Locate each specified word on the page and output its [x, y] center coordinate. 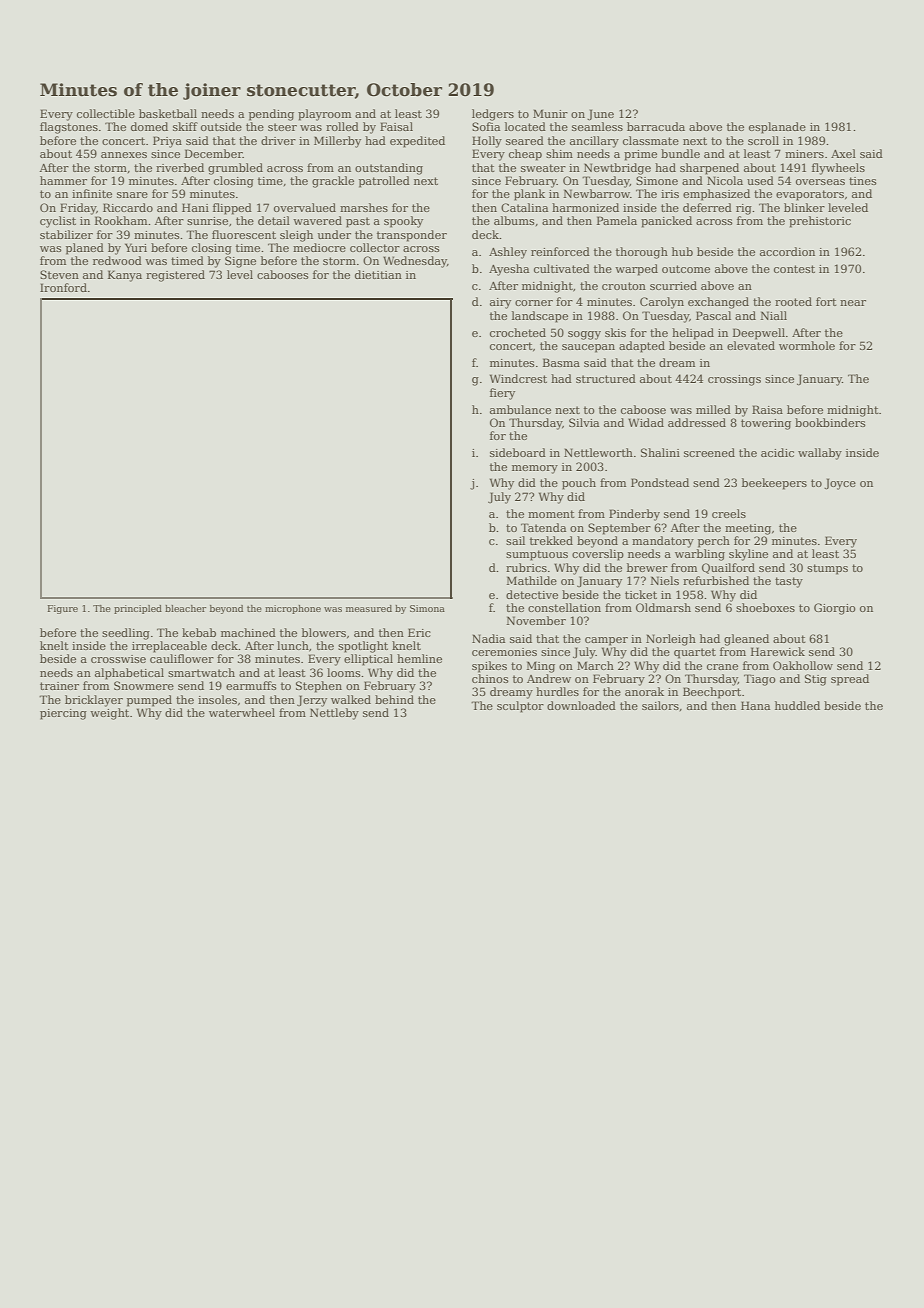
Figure [63, 609]
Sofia [486, 126]
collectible [106, 113]
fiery [502, 394]
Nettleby [334, 714]
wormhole [807, 345]
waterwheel [242, 712]
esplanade [777, 128]
